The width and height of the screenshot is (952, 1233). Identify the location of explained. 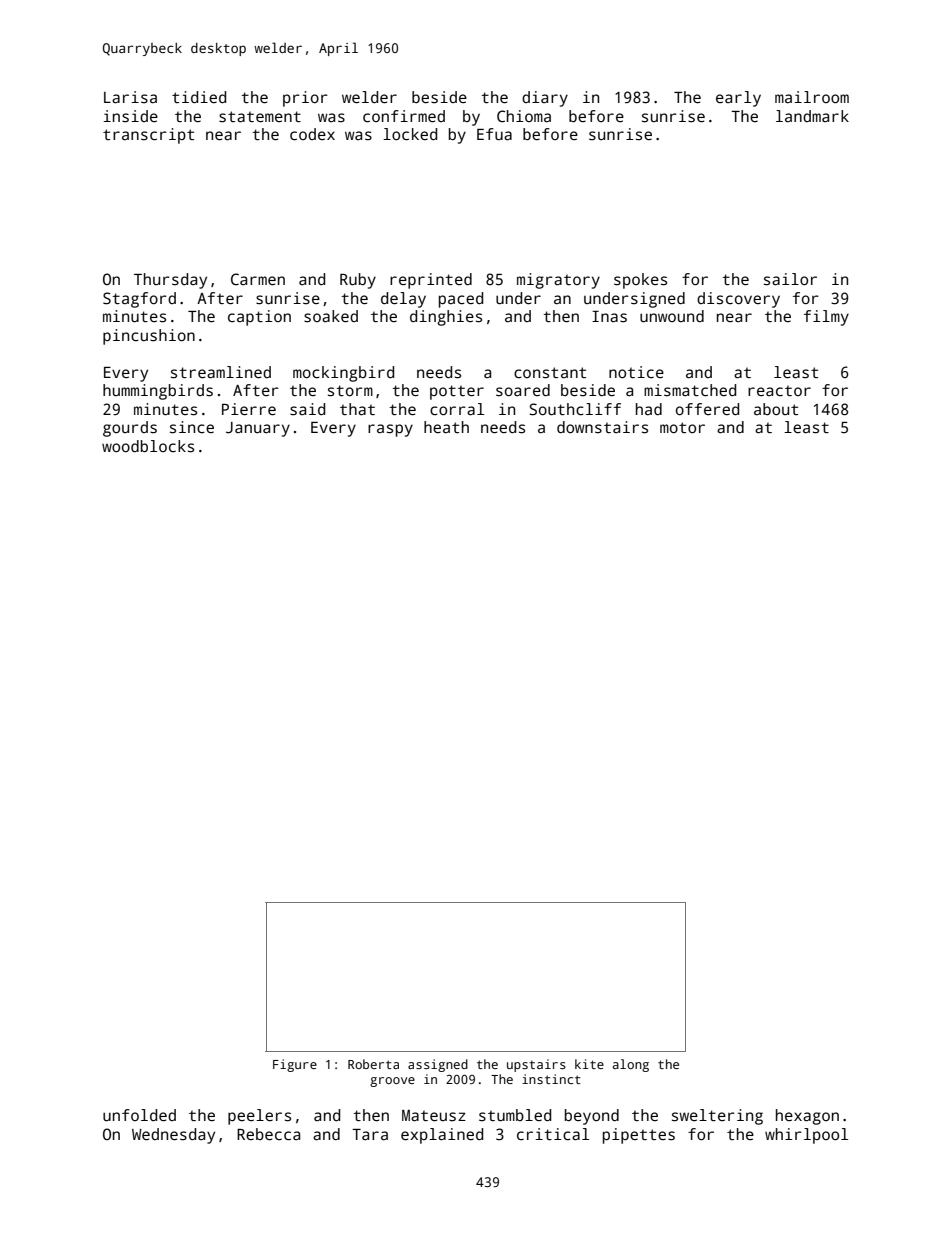
(442, 1136).
